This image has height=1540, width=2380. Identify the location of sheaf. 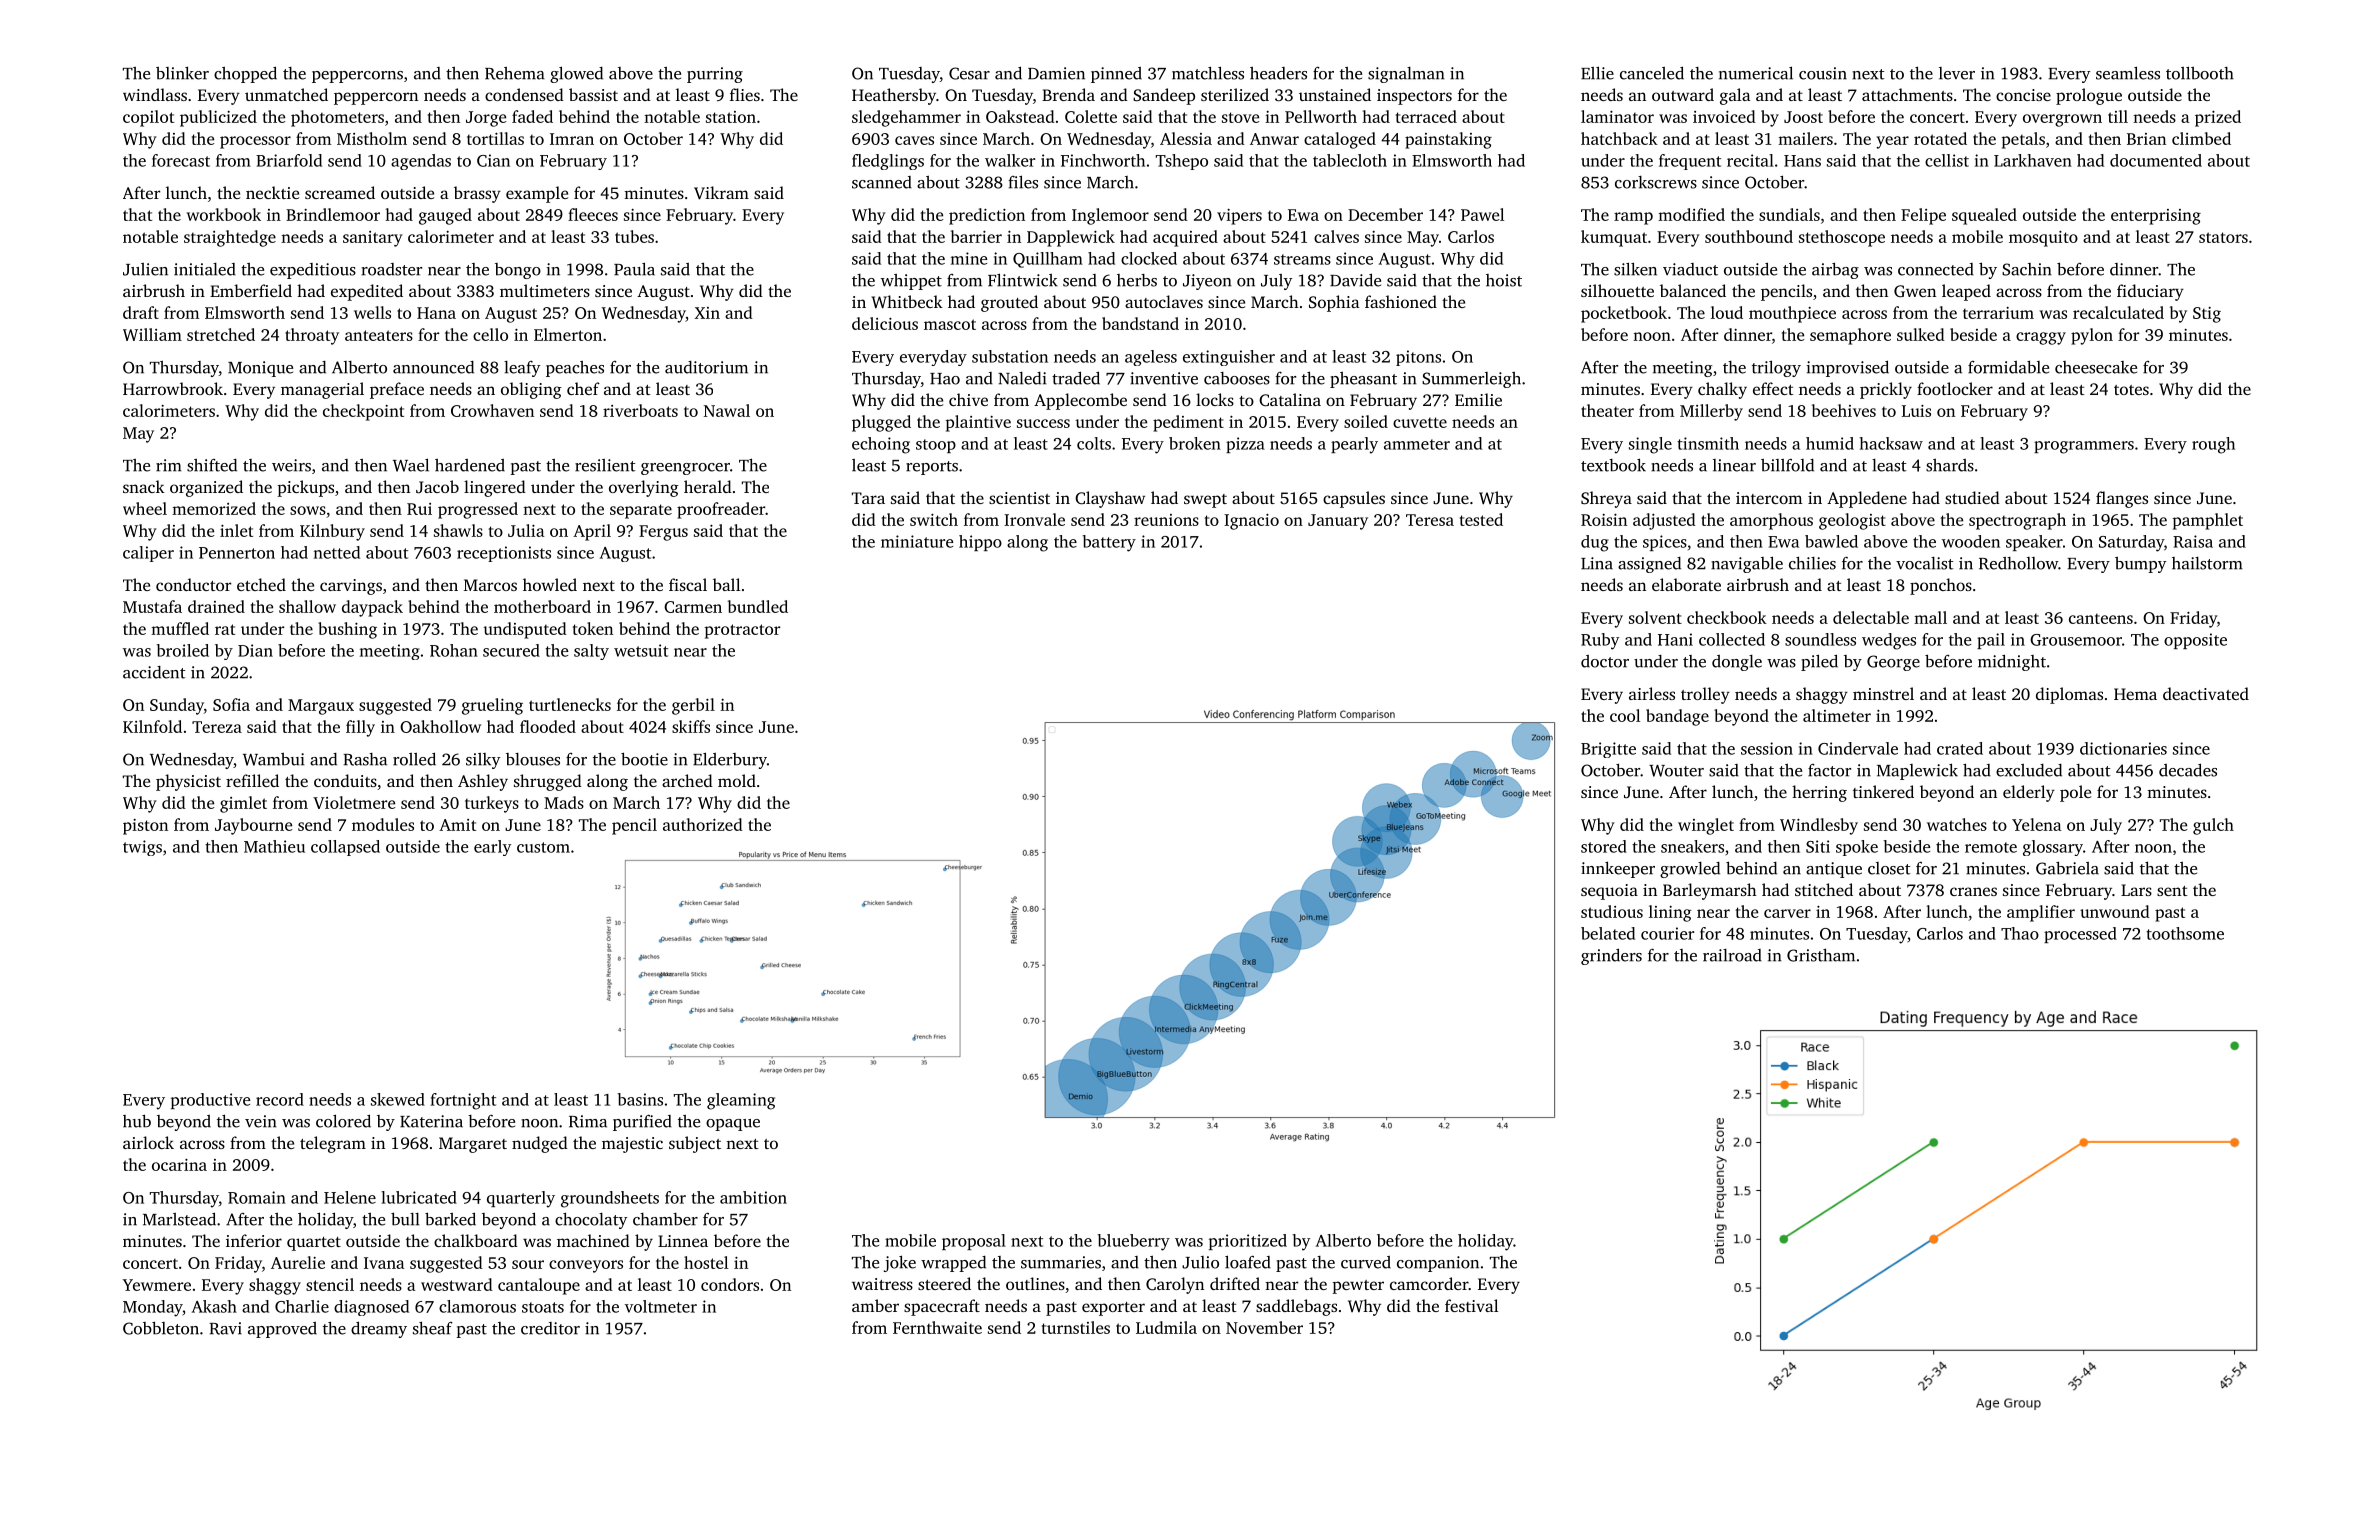
(433, 1328).
